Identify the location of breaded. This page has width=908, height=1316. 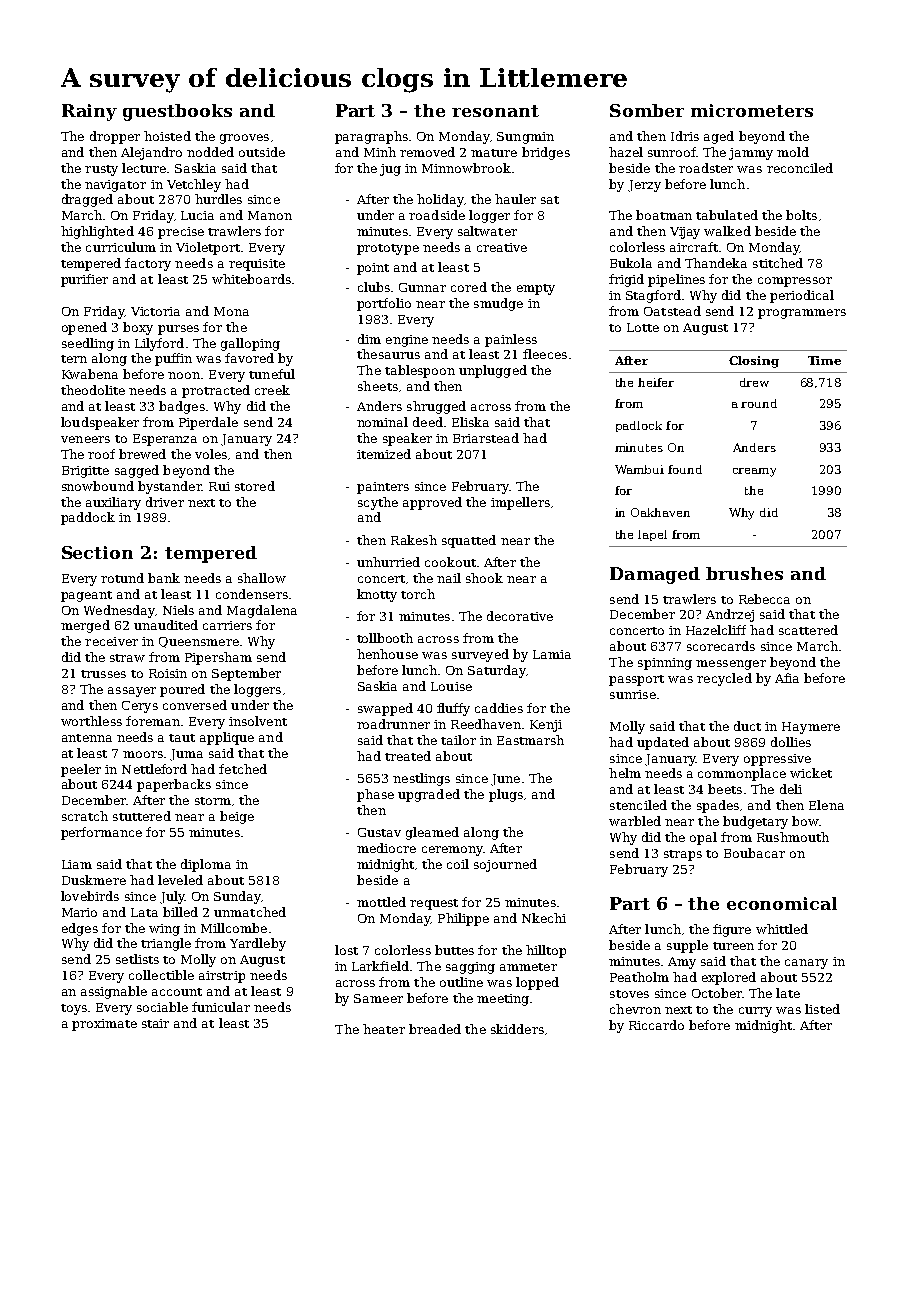
(435, 1029).
